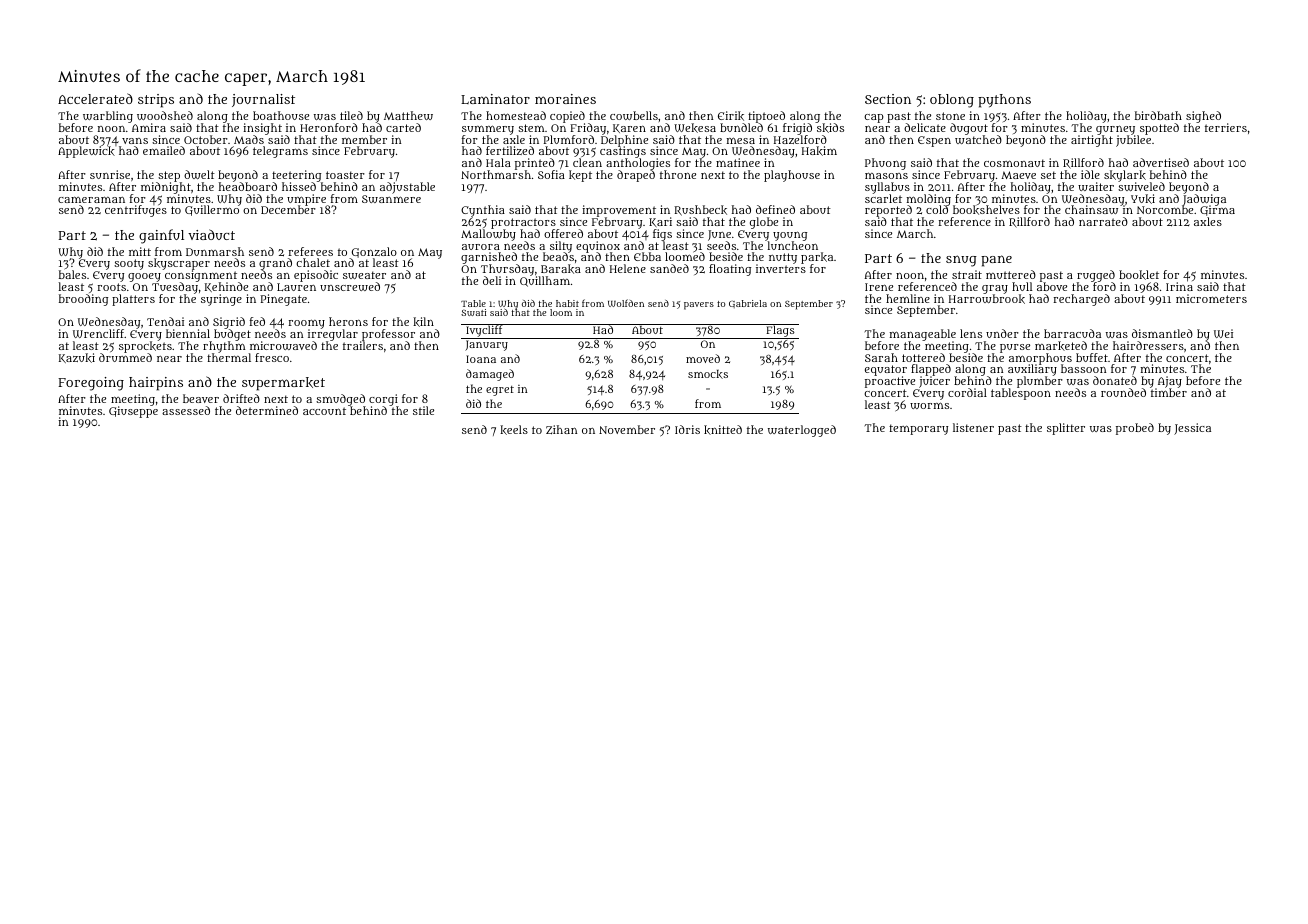 This screenshot has height=924, width=1308. I want to click on pythons, so click(1004, 101).
